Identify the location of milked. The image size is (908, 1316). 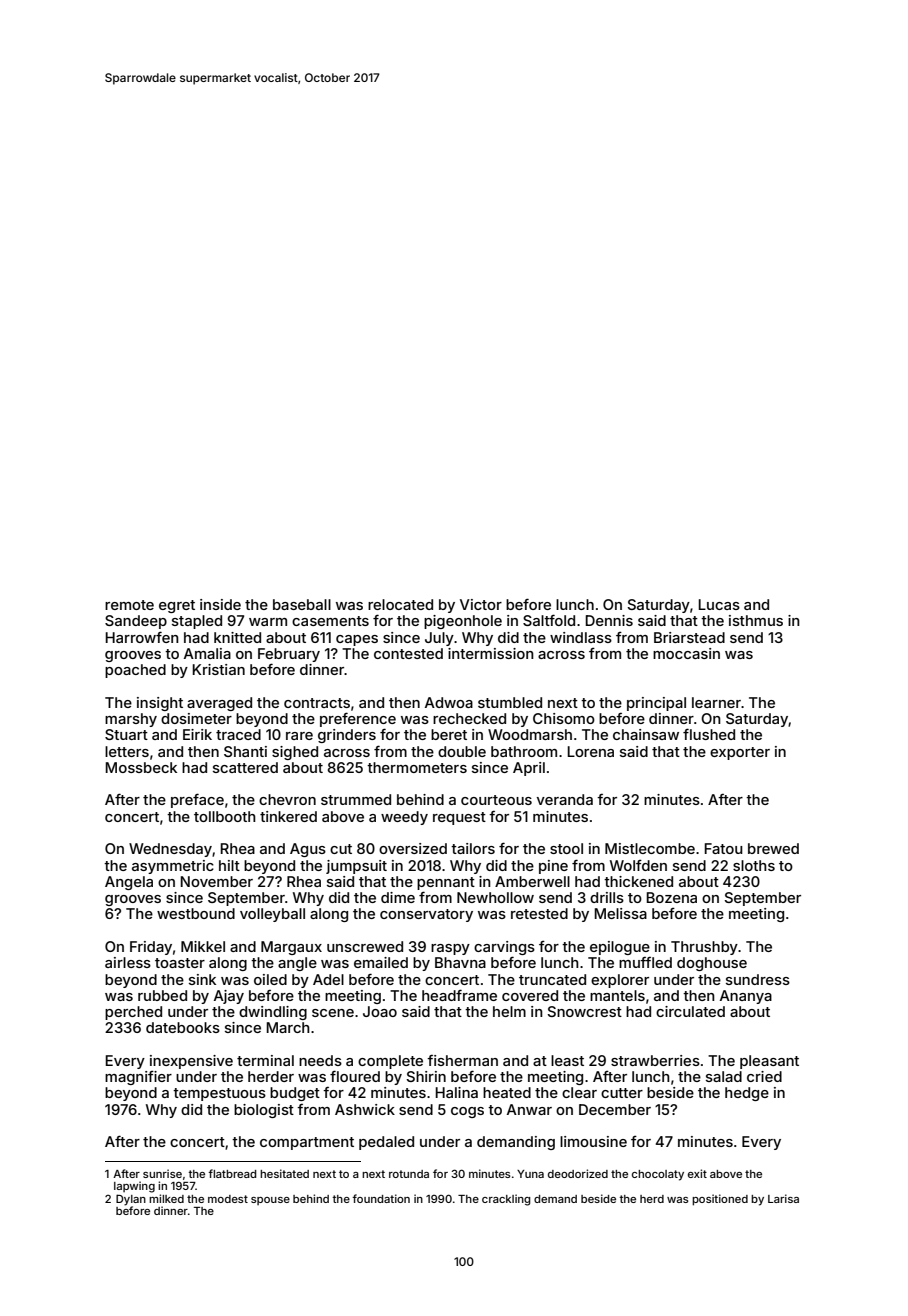
(166, 1198).
